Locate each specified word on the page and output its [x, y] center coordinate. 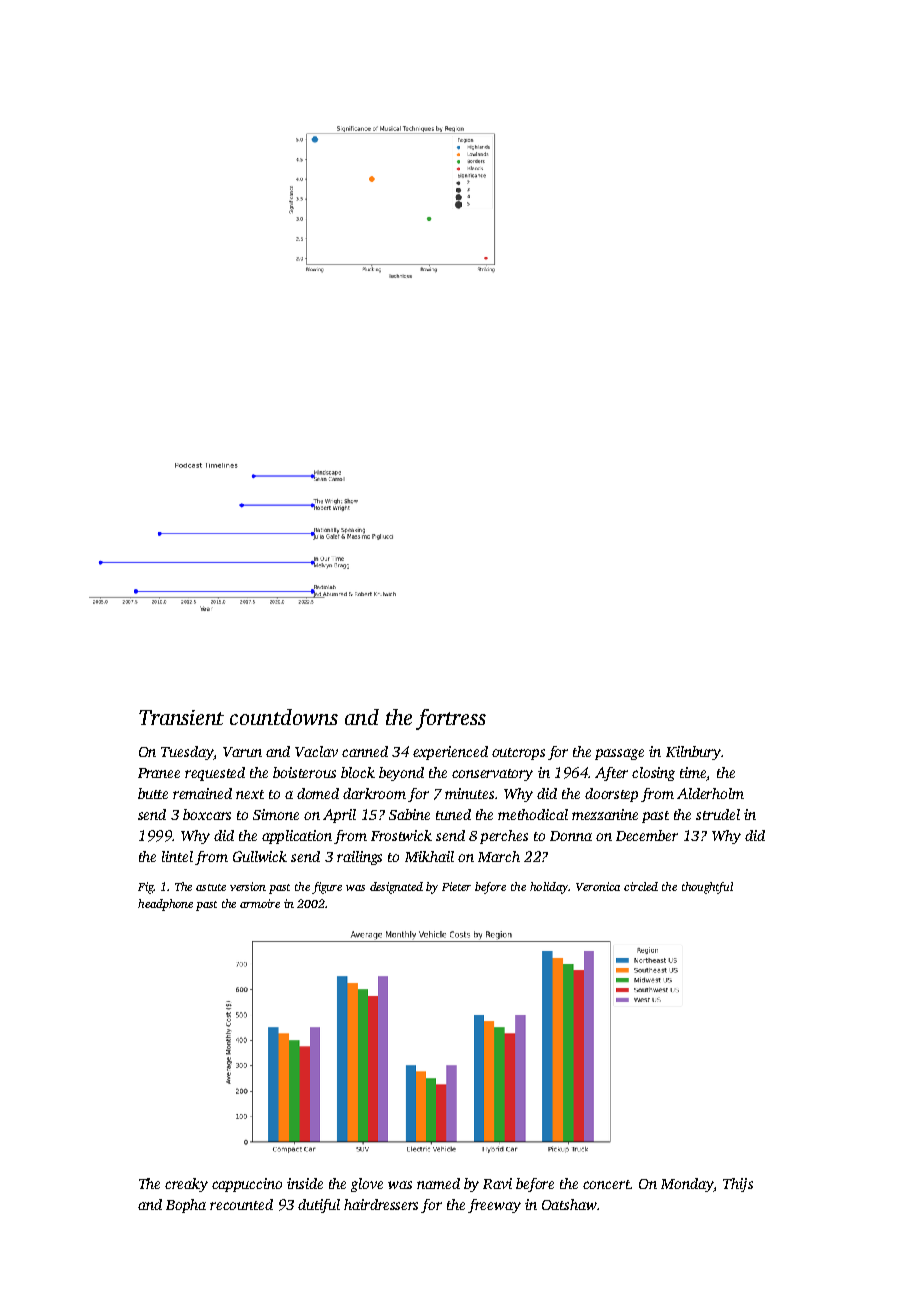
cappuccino [247, 1185]
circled [641, 886]
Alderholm [710, 793]
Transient [181, 717]
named [438, 1183]
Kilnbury [693, 753]
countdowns [284, 717]
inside [305, 1183]
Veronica [598, 886]
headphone [165, 905]
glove [367, 1185]
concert [606, 1184]
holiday [549, 888]
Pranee [159, 773]
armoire [260, 903]
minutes [469, 793]
